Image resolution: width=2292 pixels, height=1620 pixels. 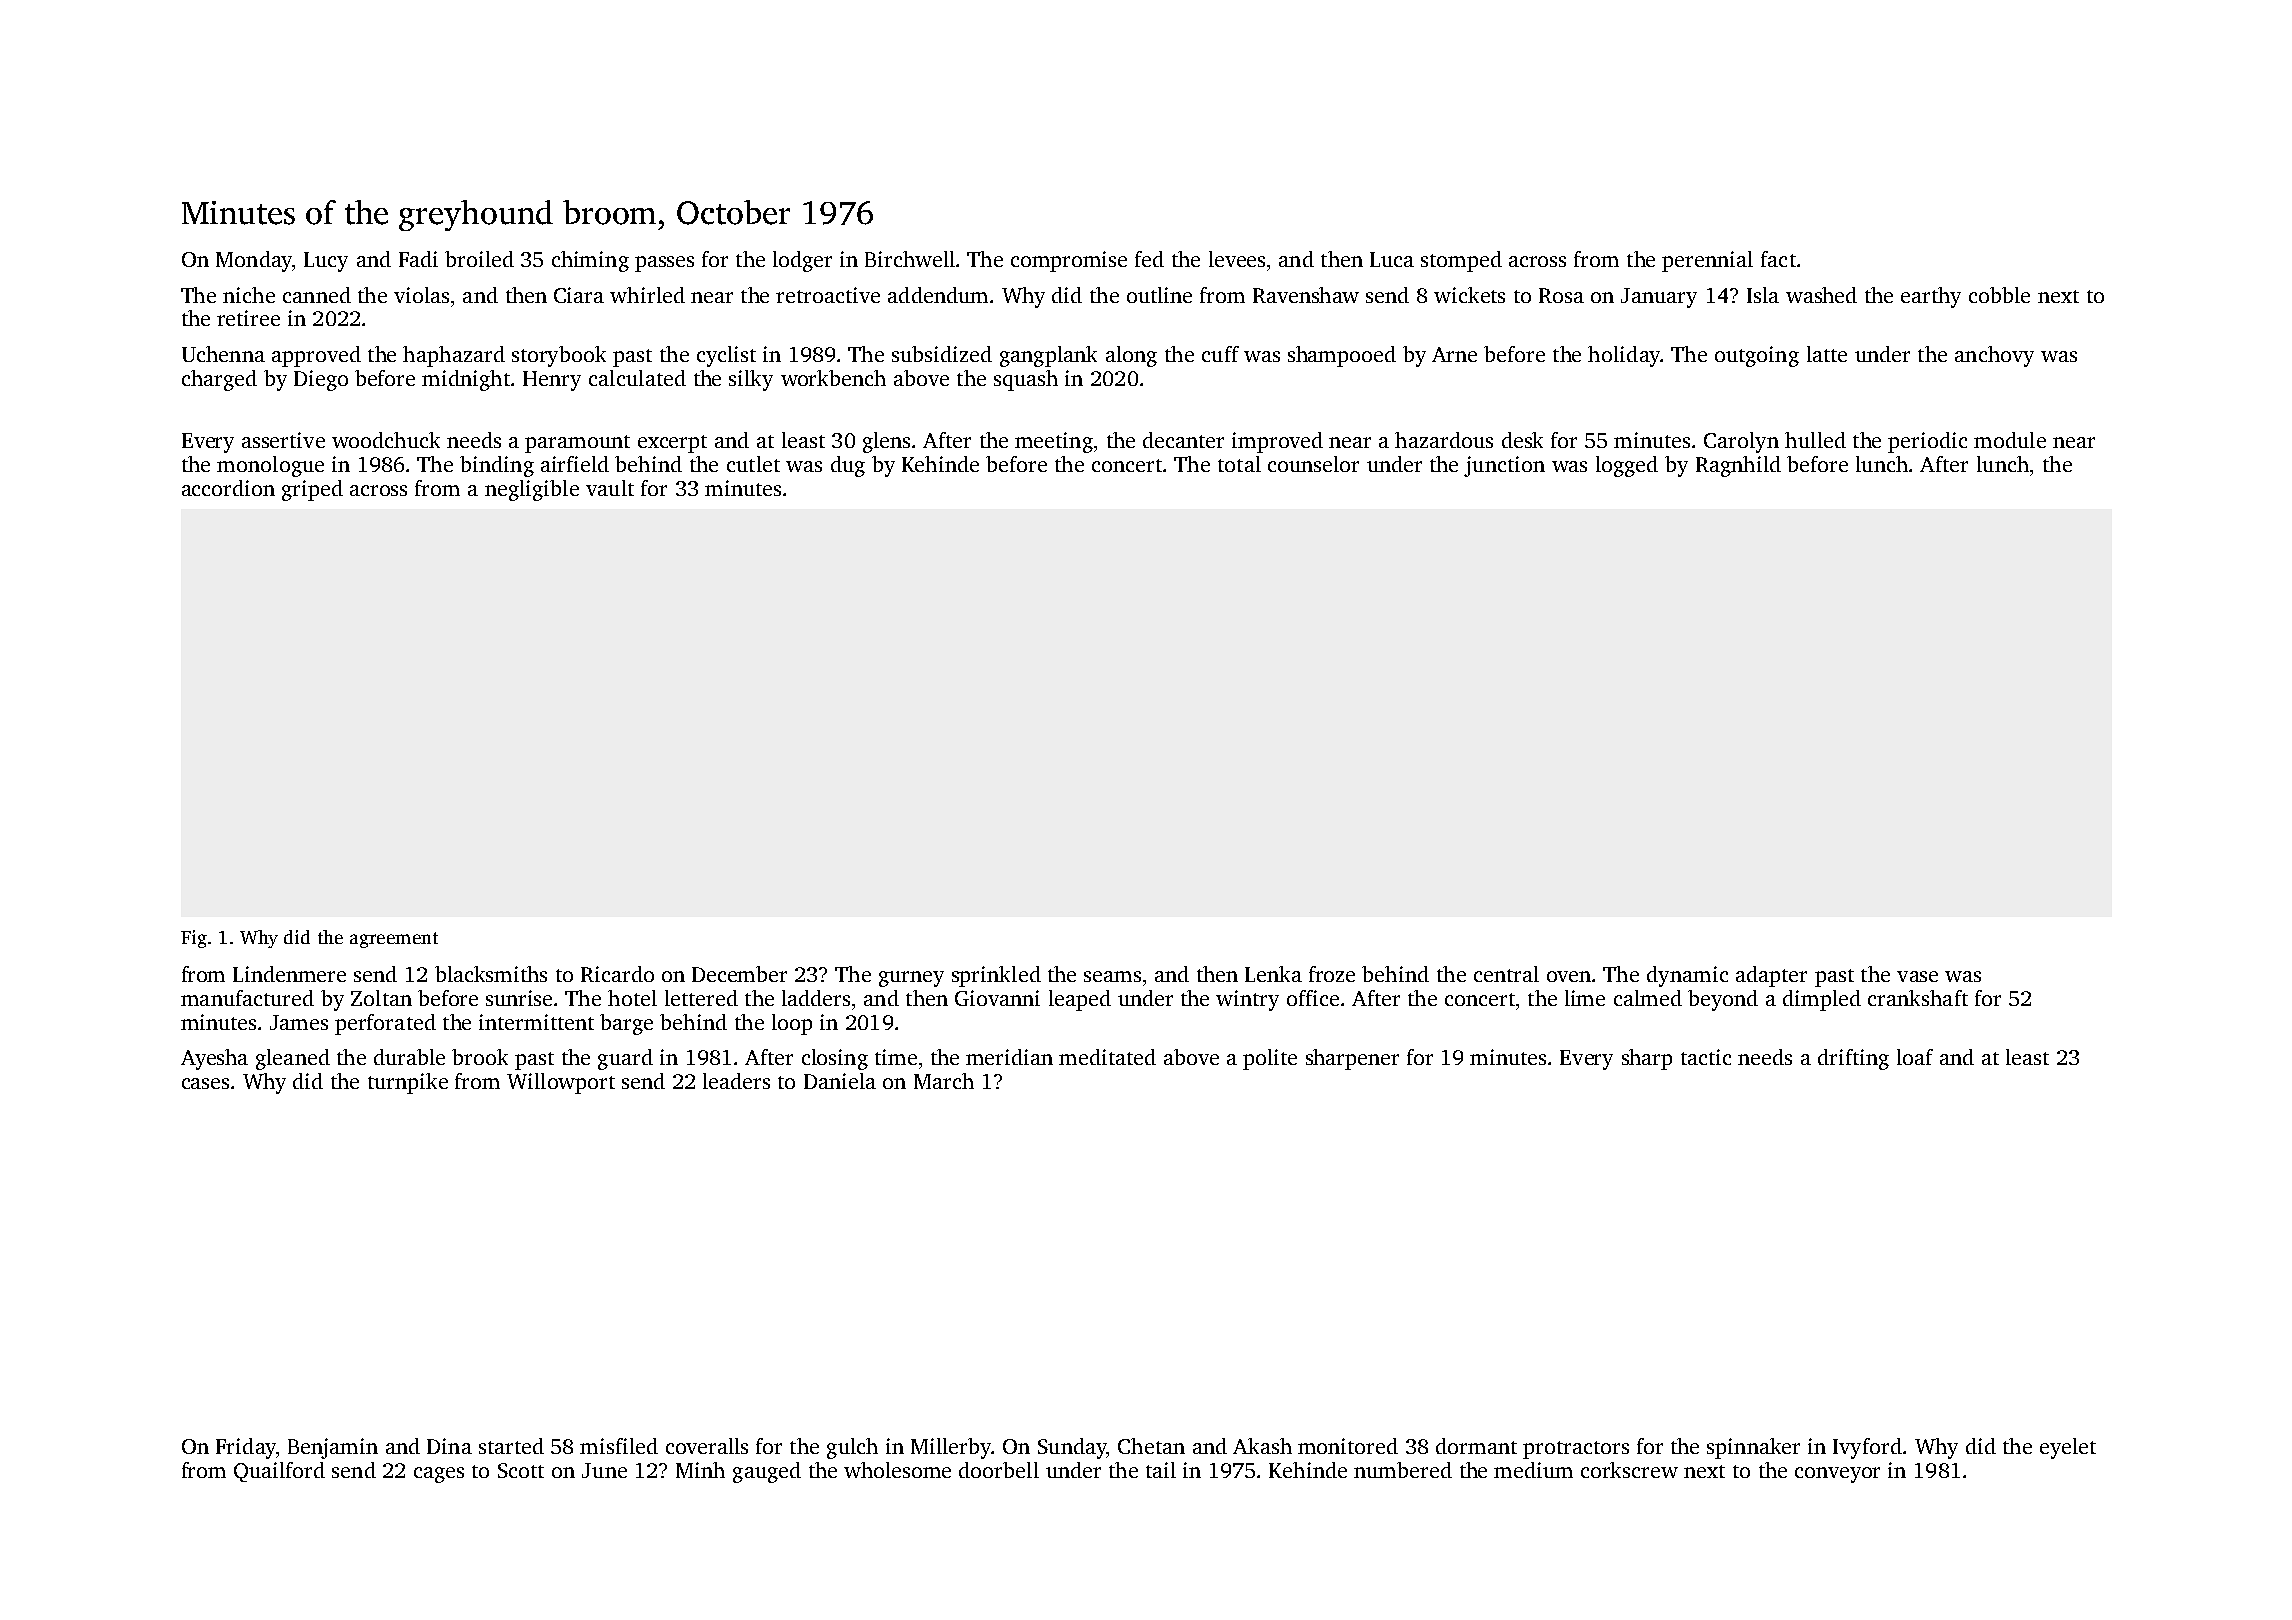 I want to click on misfiled, so click(x=619, y=1446).
